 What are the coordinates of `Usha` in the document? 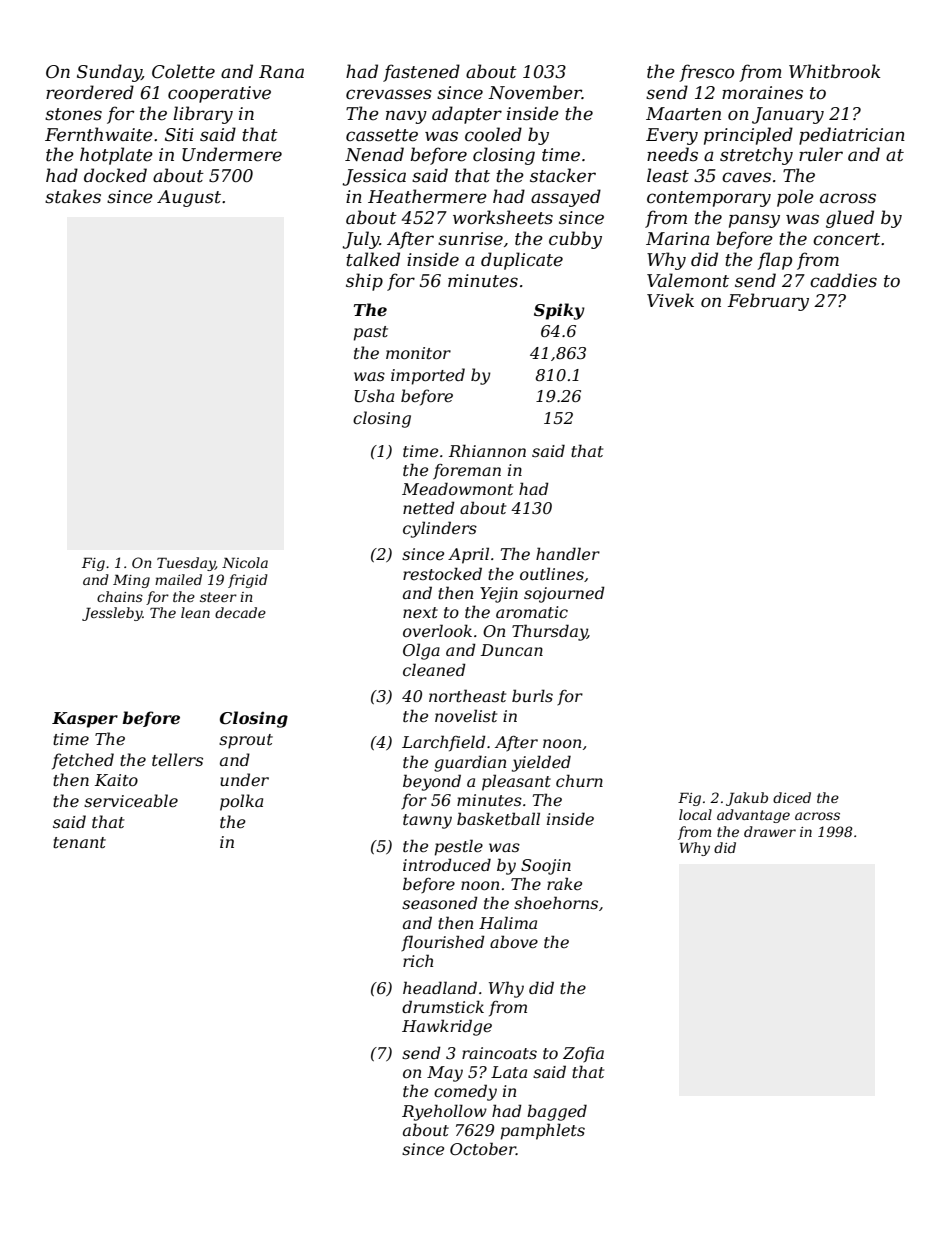 It's located at (374, 395).
